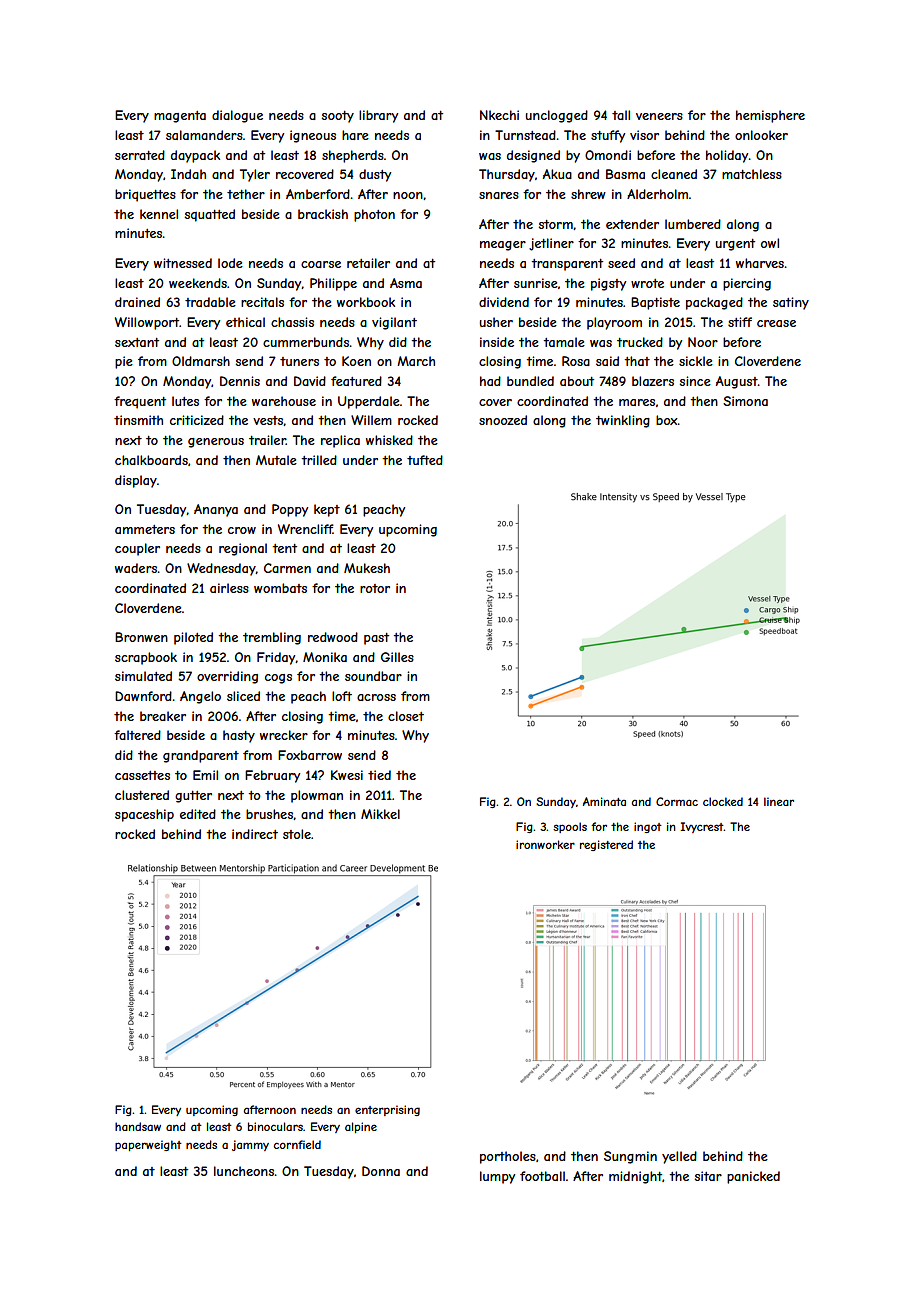  Describe the element at coordinates (210, 215) in the document. I see `squatted` at that location.
